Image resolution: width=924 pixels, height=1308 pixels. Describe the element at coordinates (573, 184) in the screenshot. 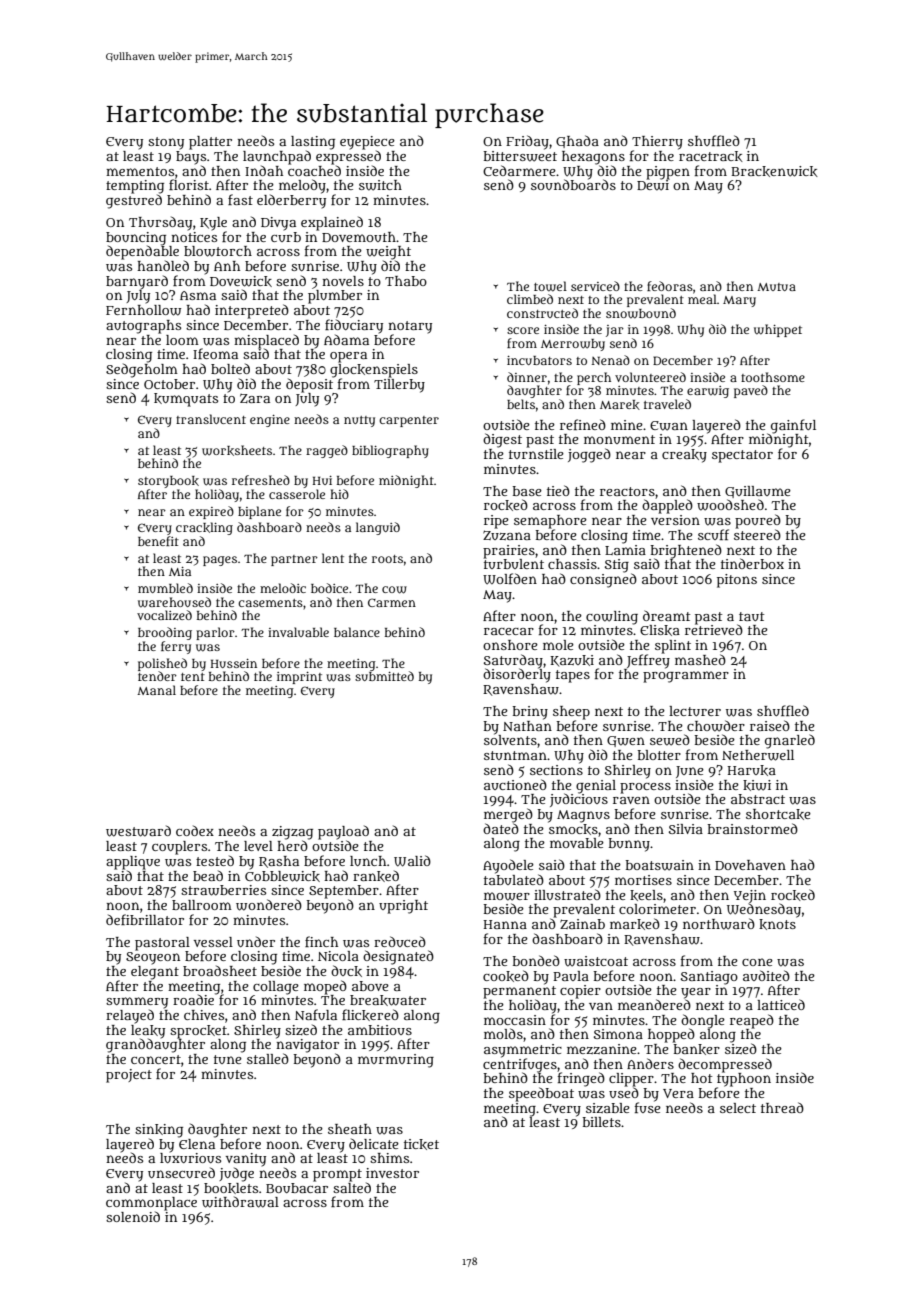

I see `soundboards` at that location.
